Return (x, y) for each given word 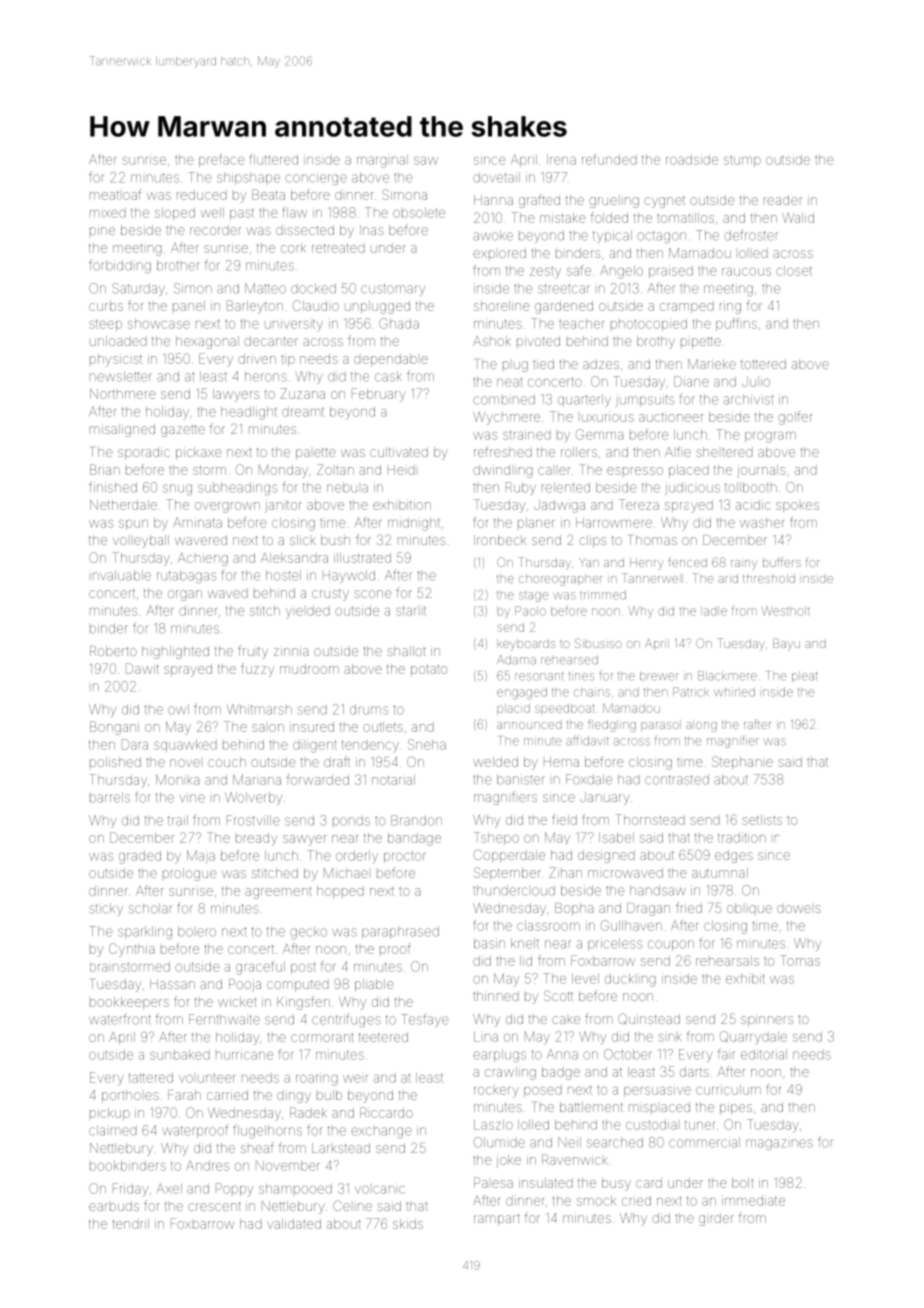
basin (489, 943)
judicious (692, 488)
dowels (799, 908)
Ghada (399, 323)
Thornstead (650, 819)
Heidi (401, 470)
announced (529, 725)
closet (794, 271)
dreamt (303, 412)
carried (227, 1095)
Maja (201, 856)
